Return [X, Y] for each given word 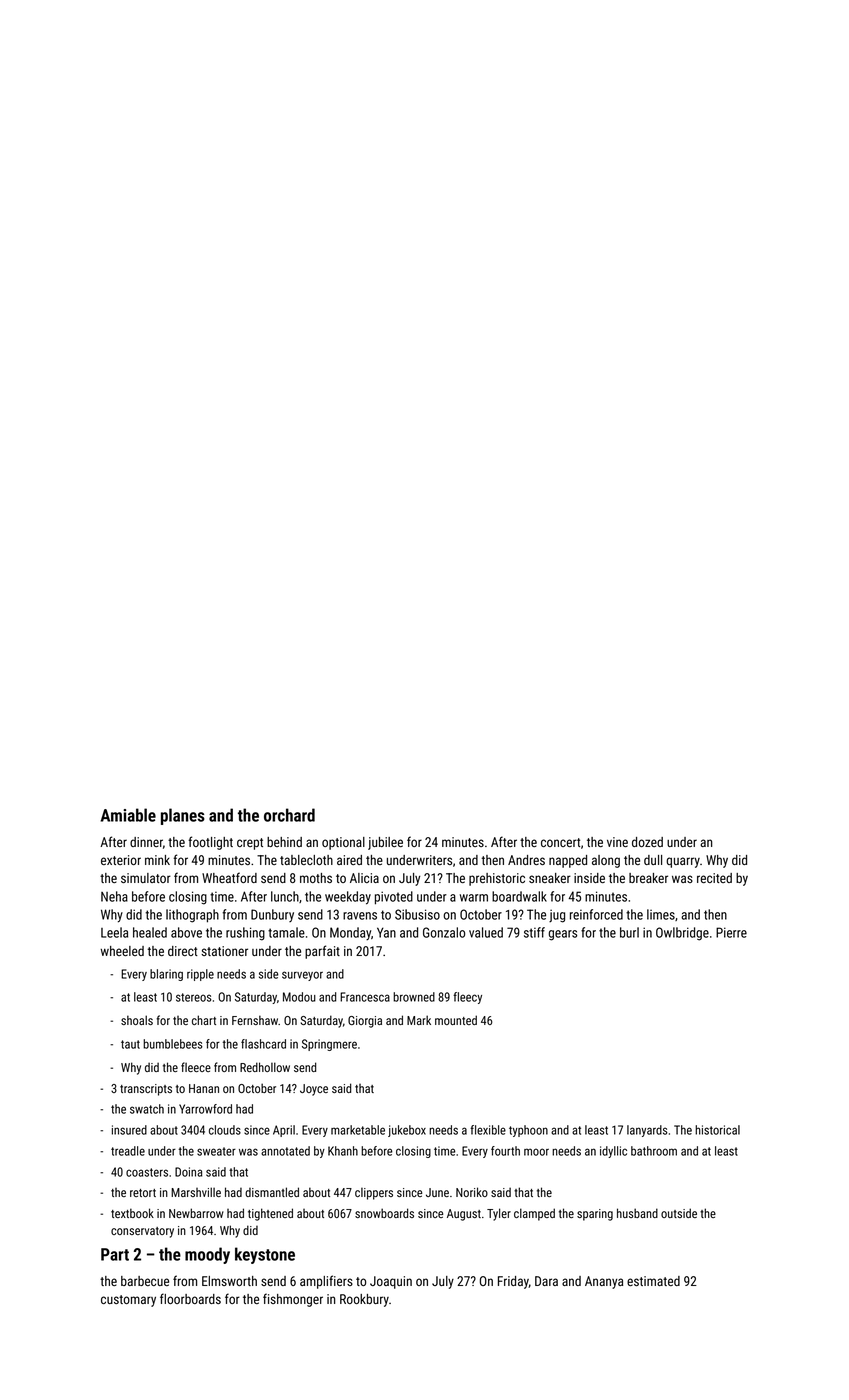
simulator [146, 878]
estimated [653, 1281]
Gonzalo [444, 932]
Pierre [731, 932]
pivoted [394, 898]
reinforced [596, 914]
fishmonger [293, 1300]
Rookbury [364, 1300]
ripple [200, 975]
